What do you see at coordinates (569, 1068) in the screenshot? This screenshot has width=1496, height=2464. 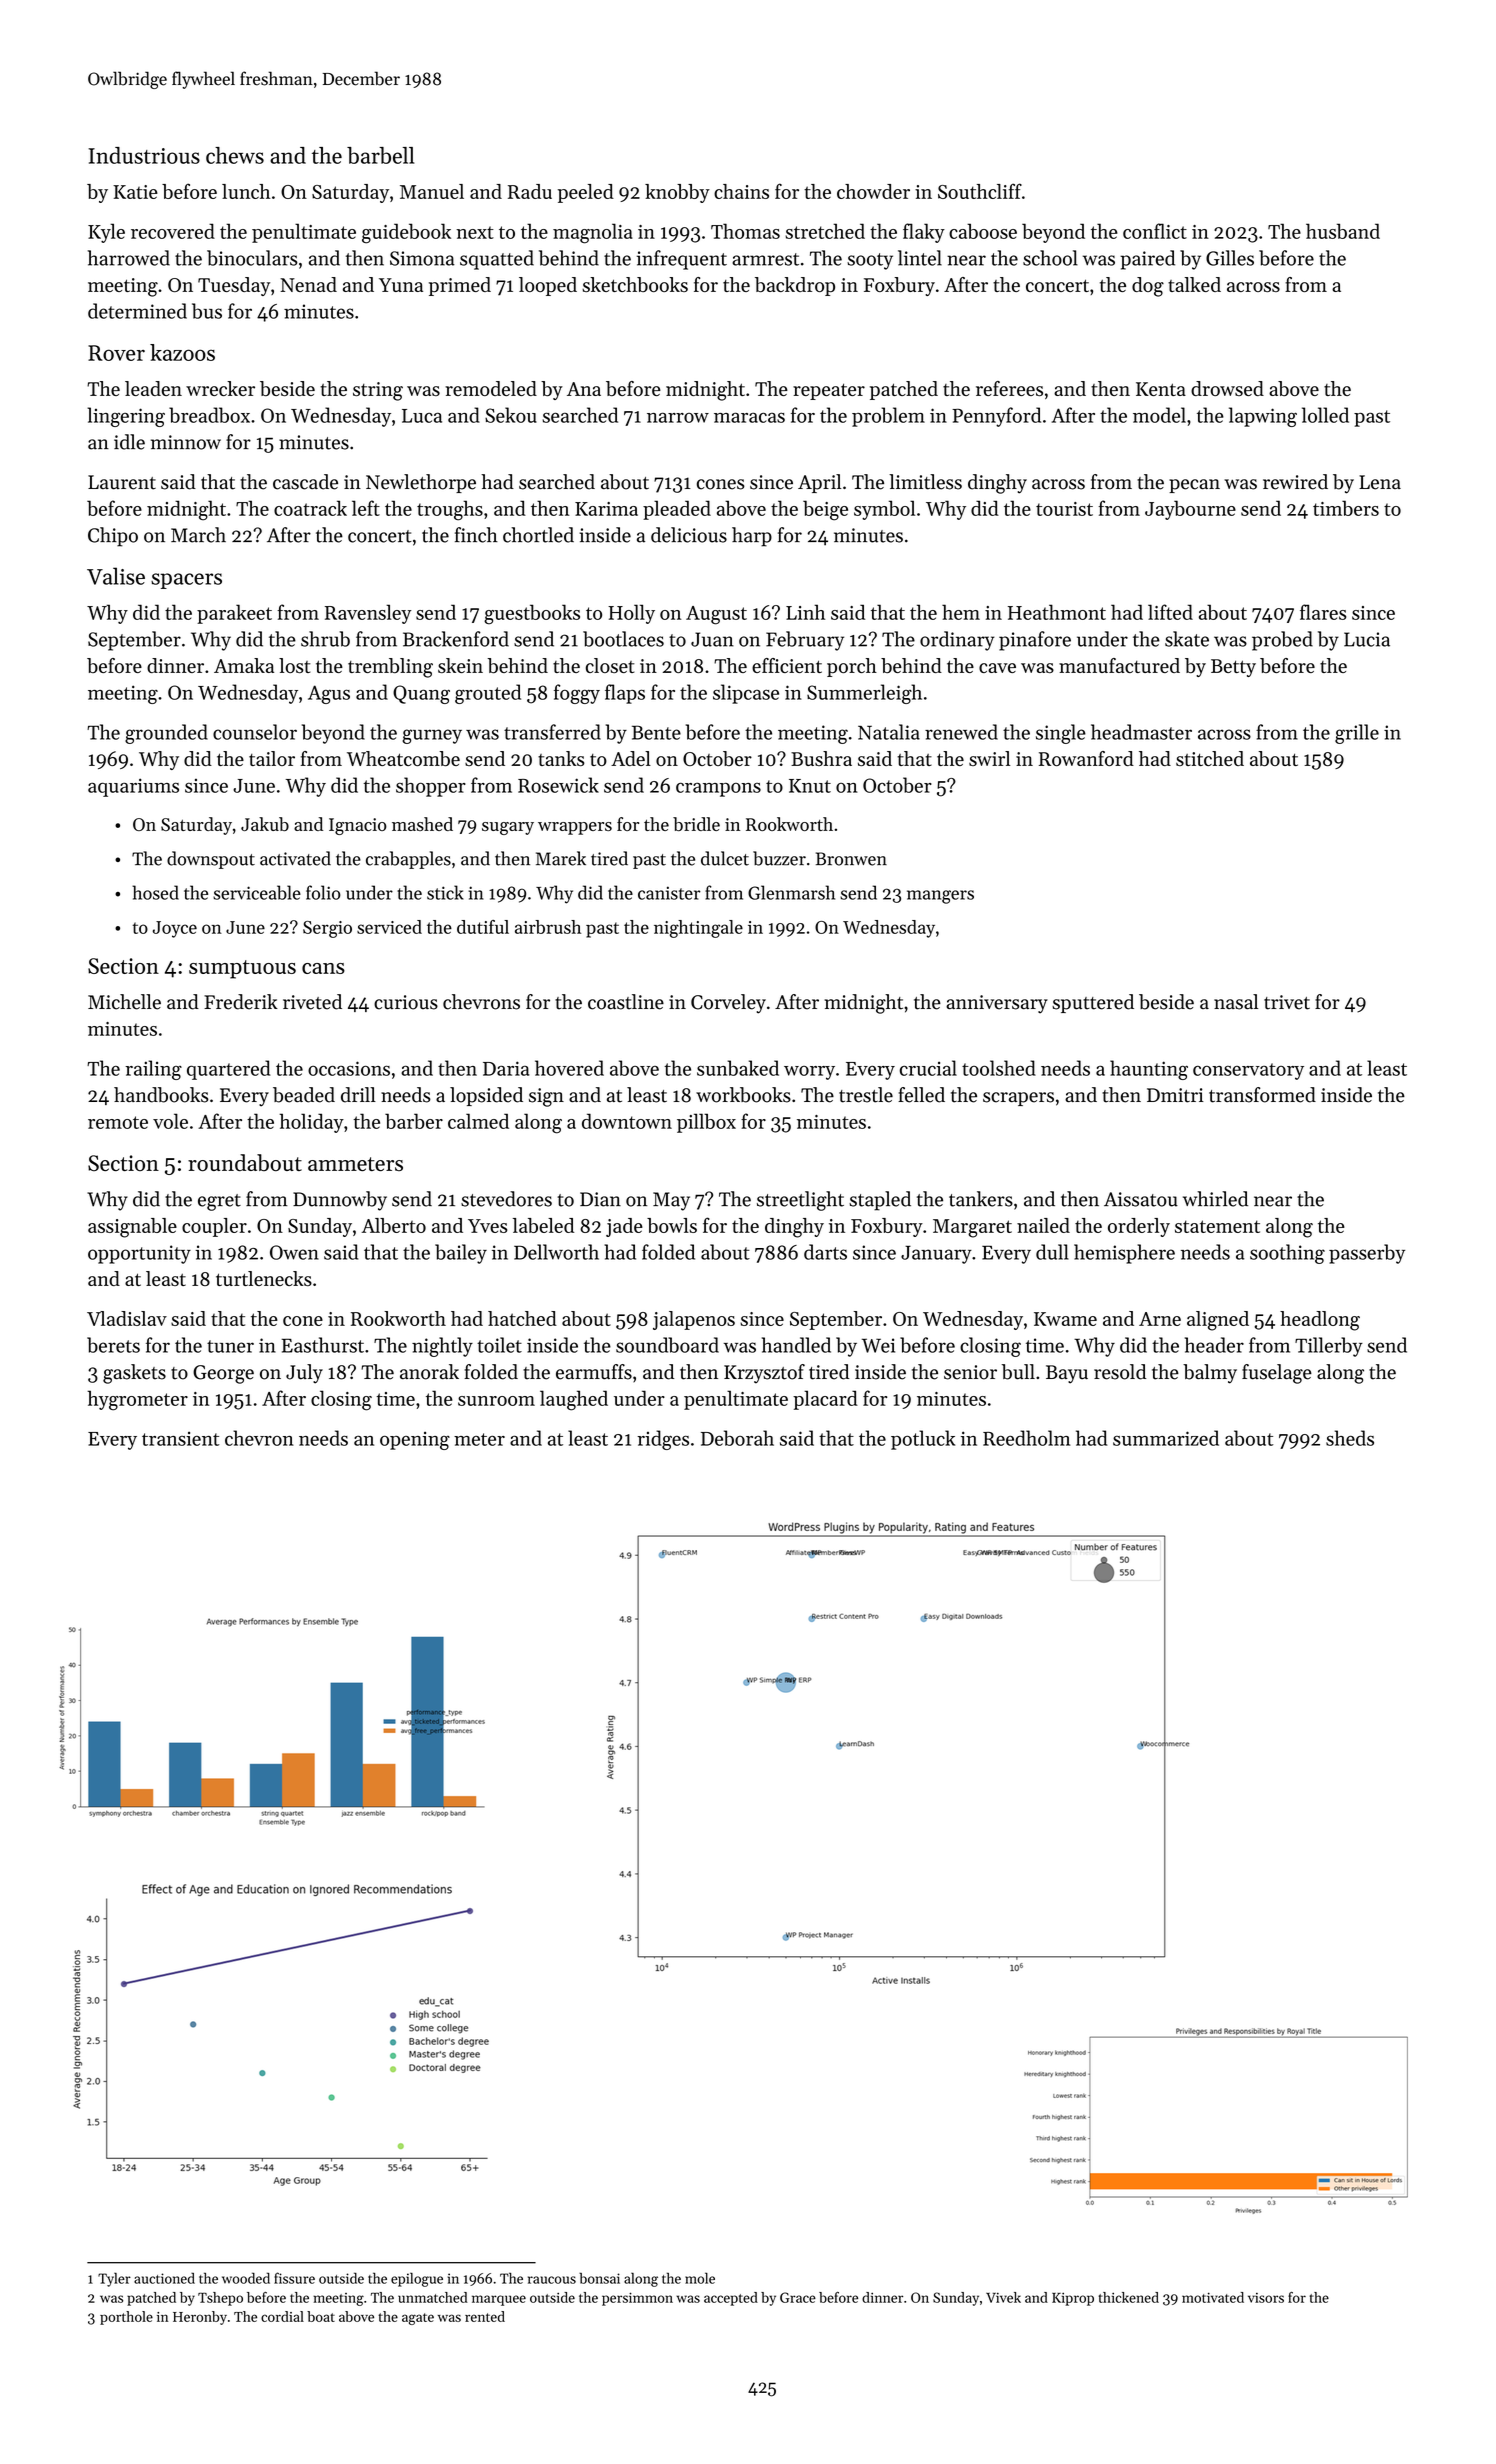 I see `hovered` at bounding box center [569, 1068].
